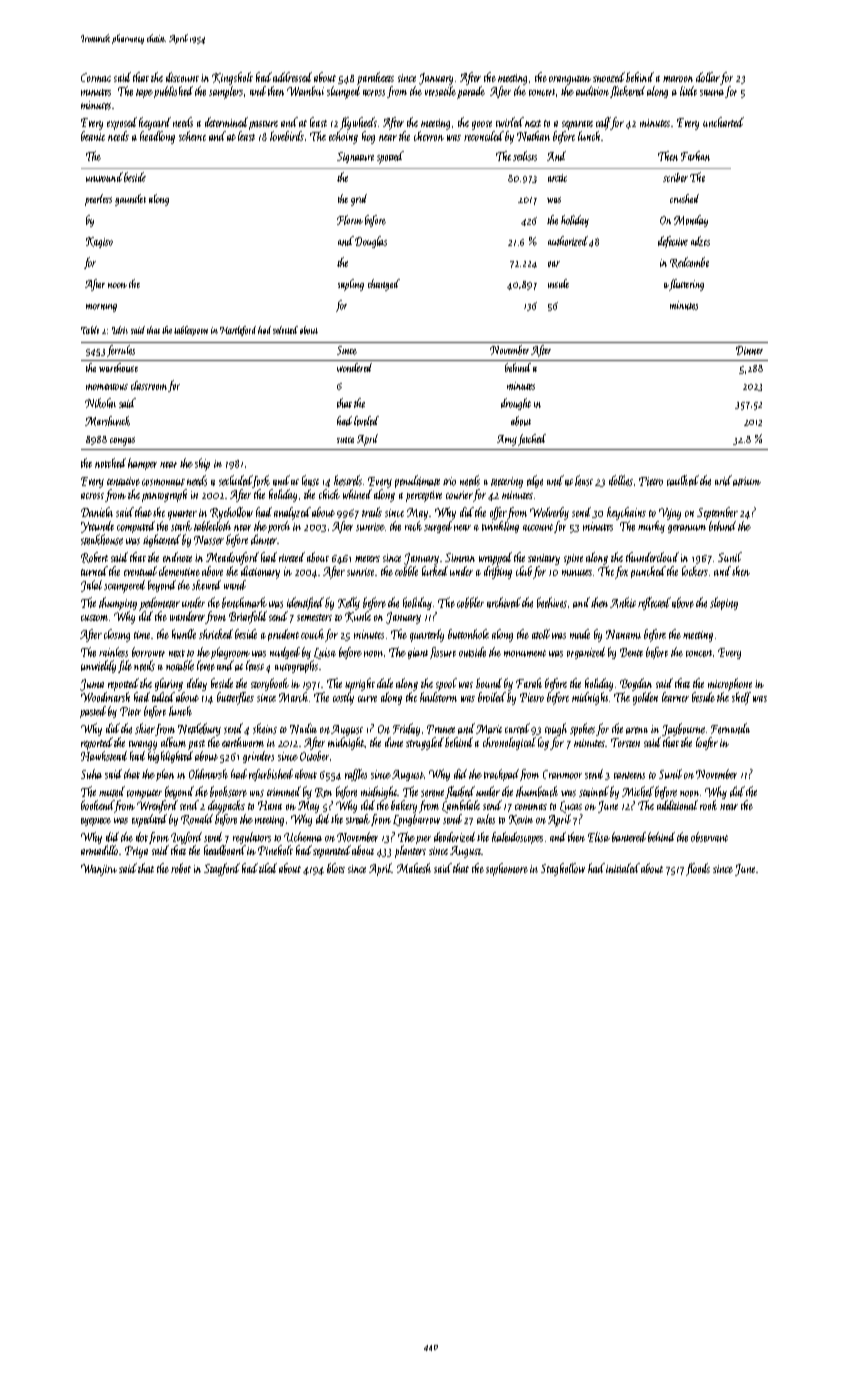  I want to click on surged, so click(438, 527).
